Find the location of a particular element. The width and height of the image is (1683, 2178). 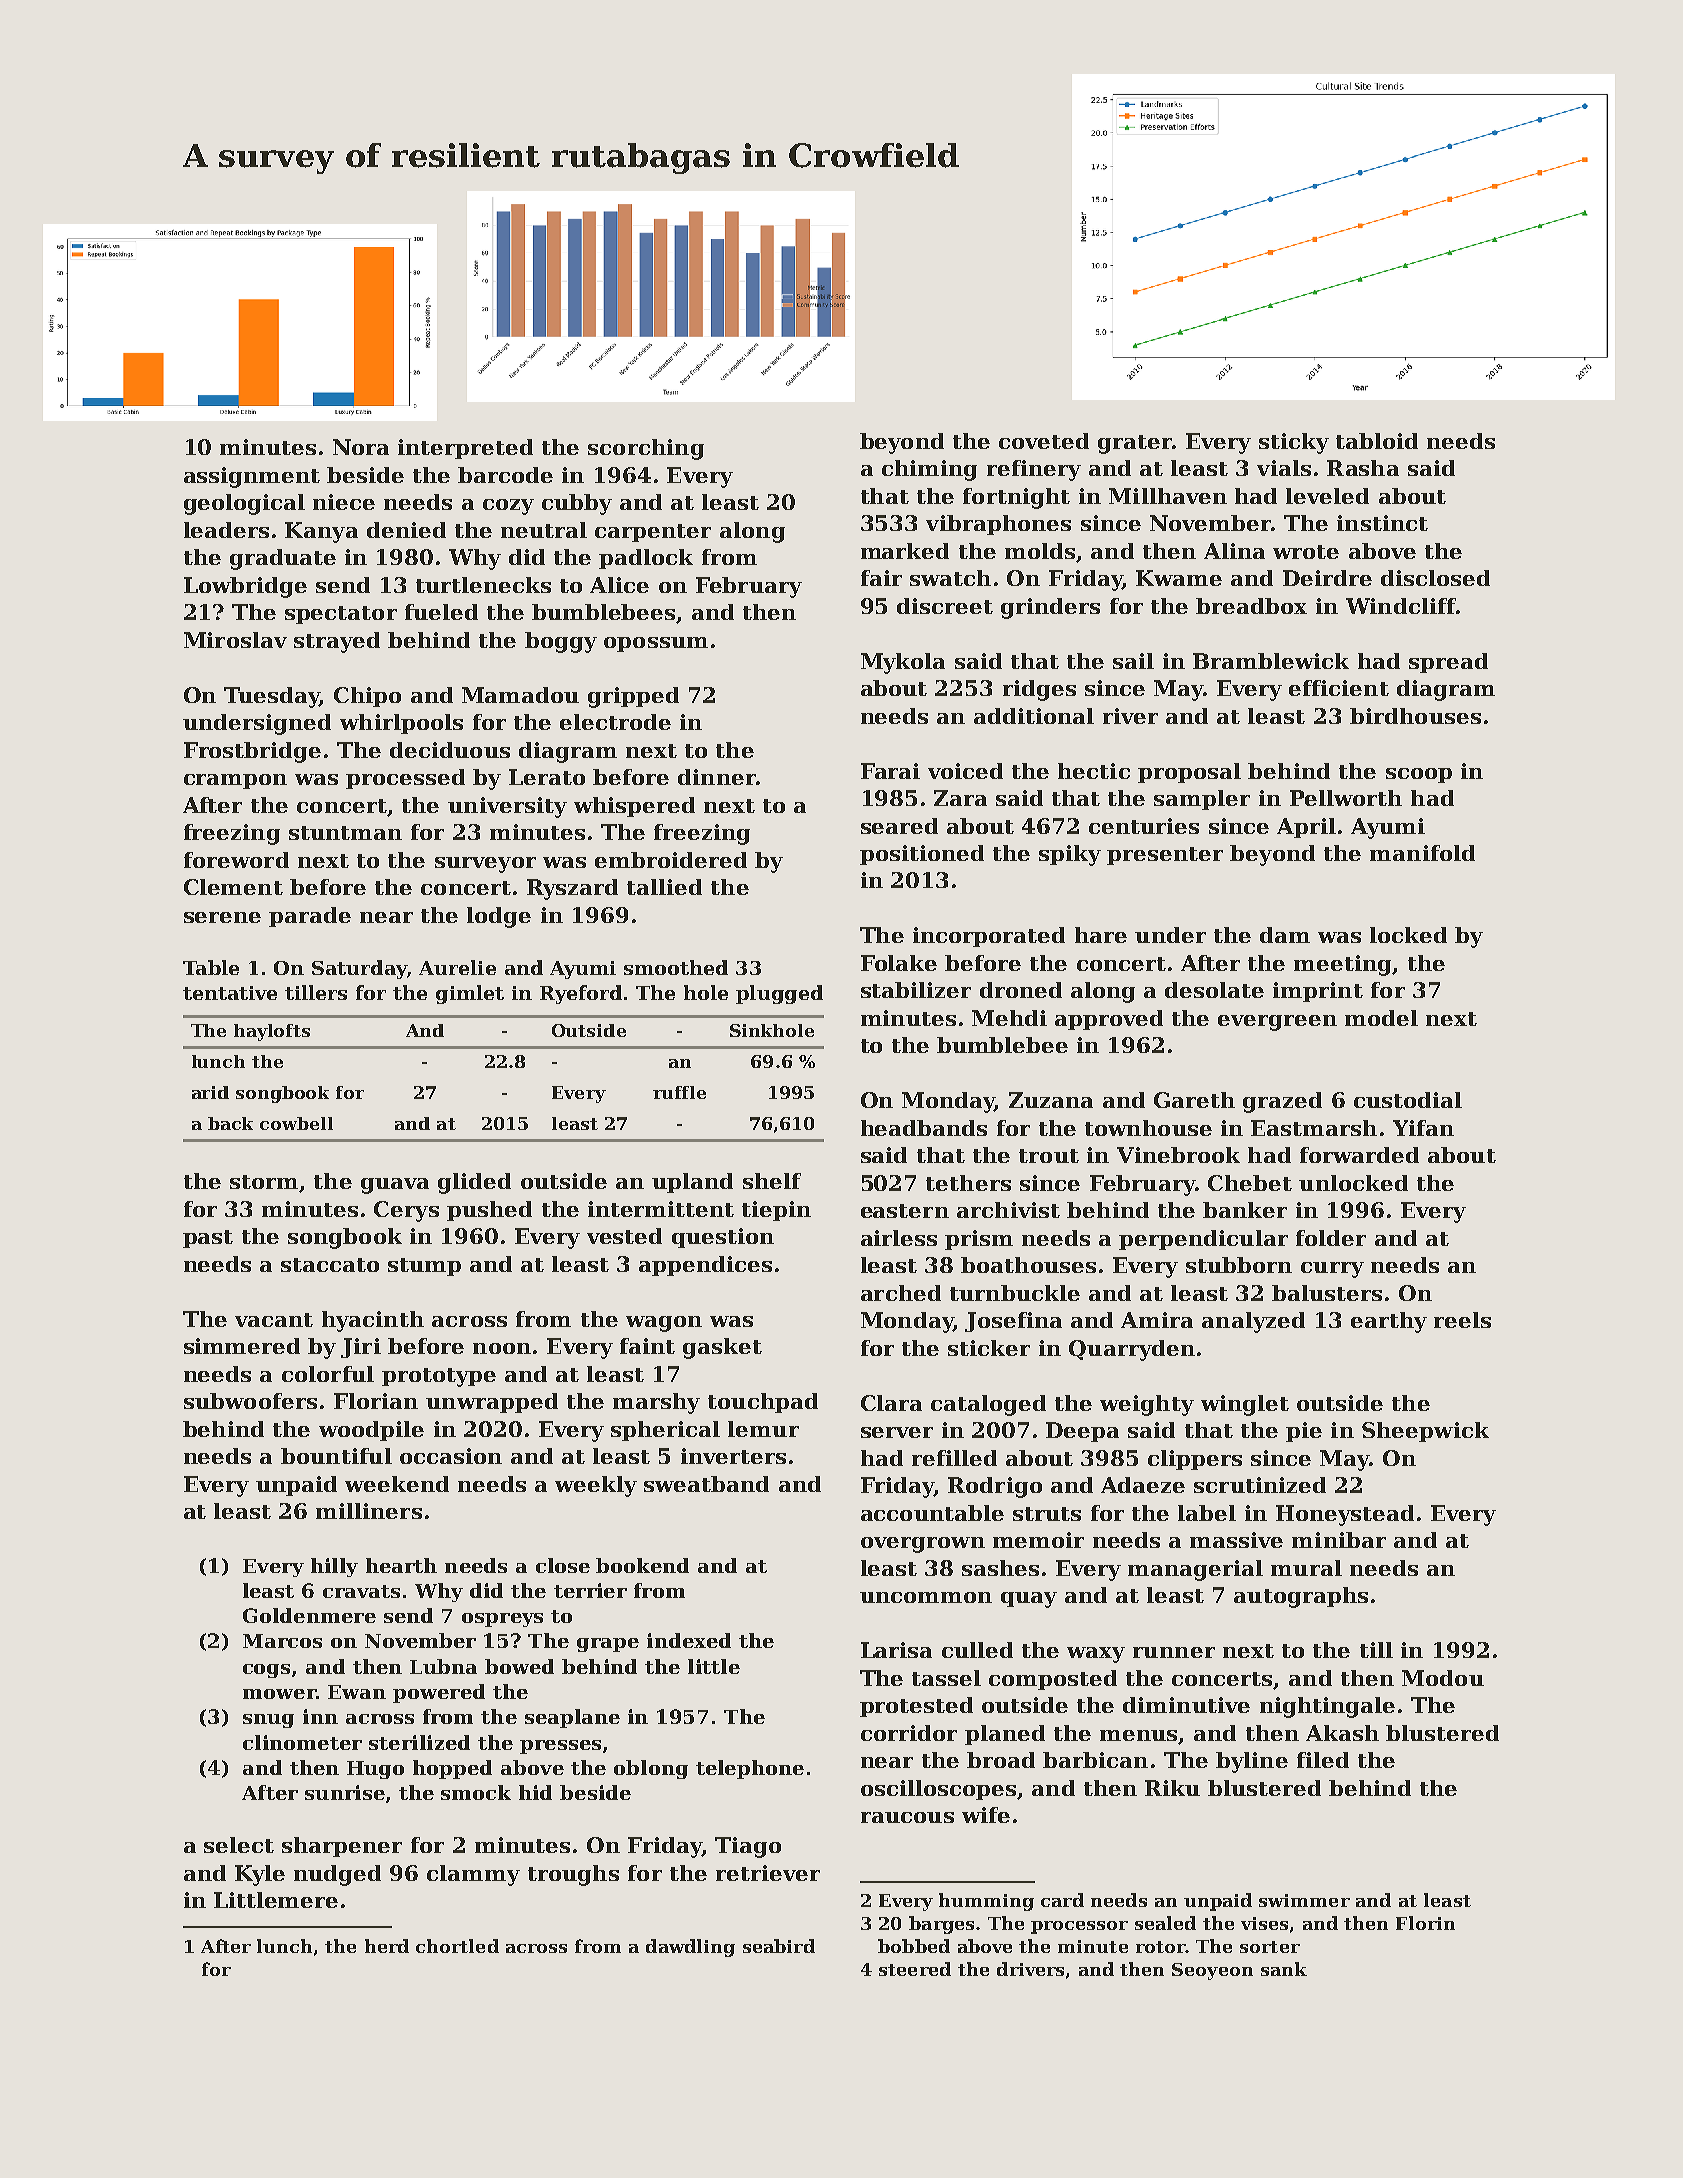

whirlpools is located at coordinates (401, 724).
